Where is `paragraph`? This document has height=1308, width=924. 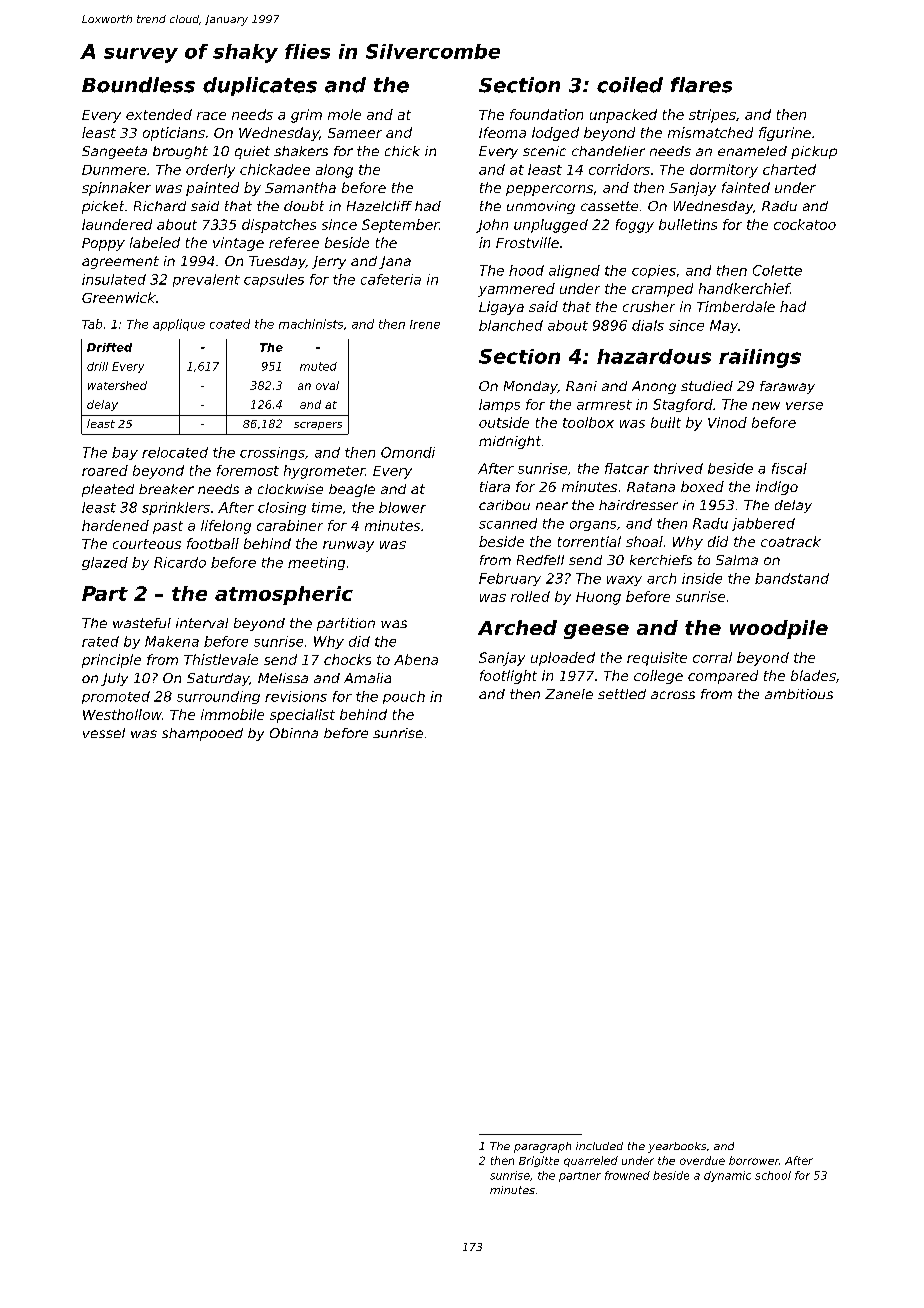
paragraph is located at coordinates (542, 1147).
